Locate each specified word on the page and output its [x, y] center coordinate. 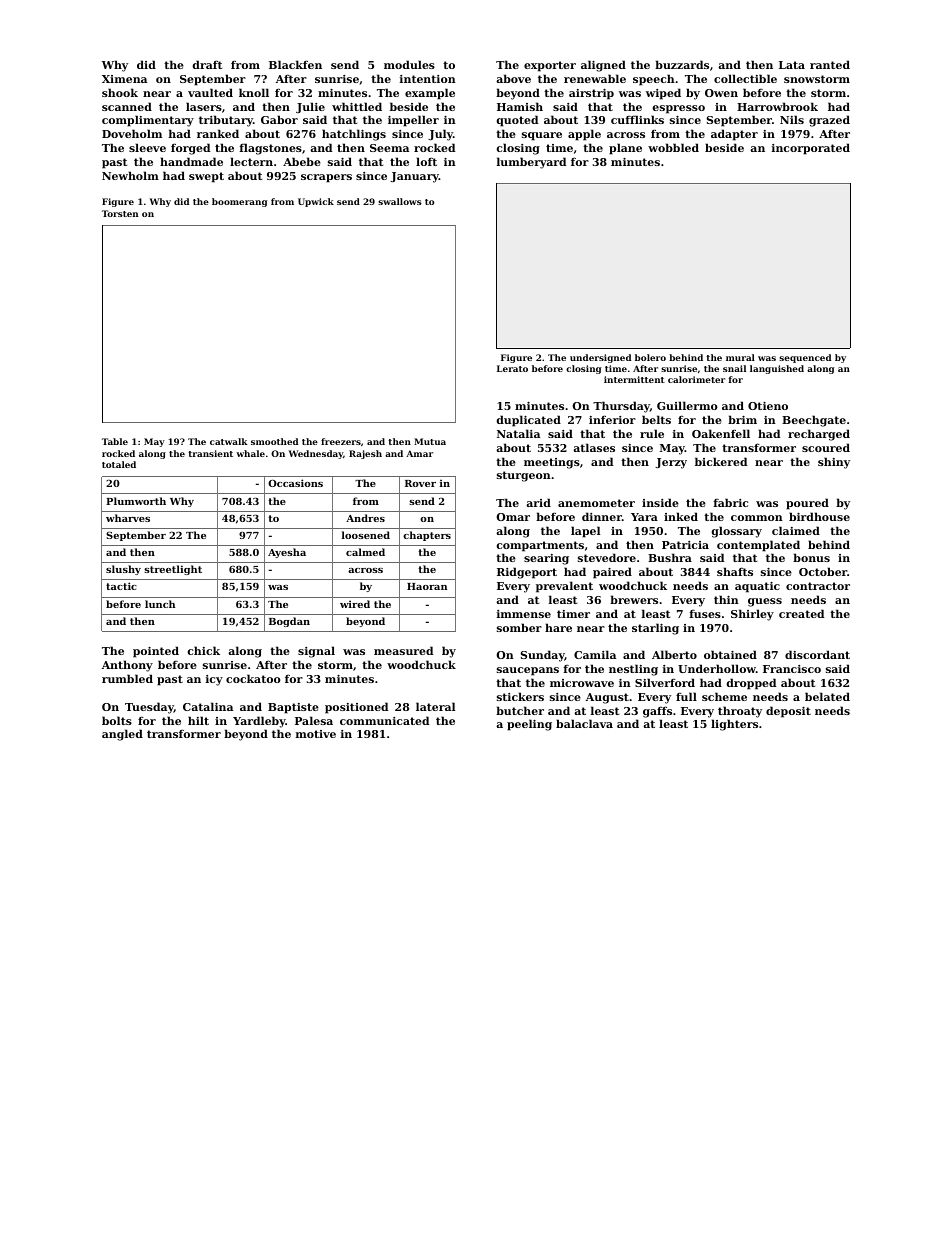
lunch [160, 604]
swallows [400, 201]
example [430, 94]
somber [519, 627]
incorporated [811, 149]
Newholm [130, 175]
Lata [792, 65]
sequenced [805, 358]
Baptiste [293, 708]
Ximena [124, 79]
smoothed [274, 441]
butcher [520, 710]
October [823, 571]
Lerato [512, 368]
